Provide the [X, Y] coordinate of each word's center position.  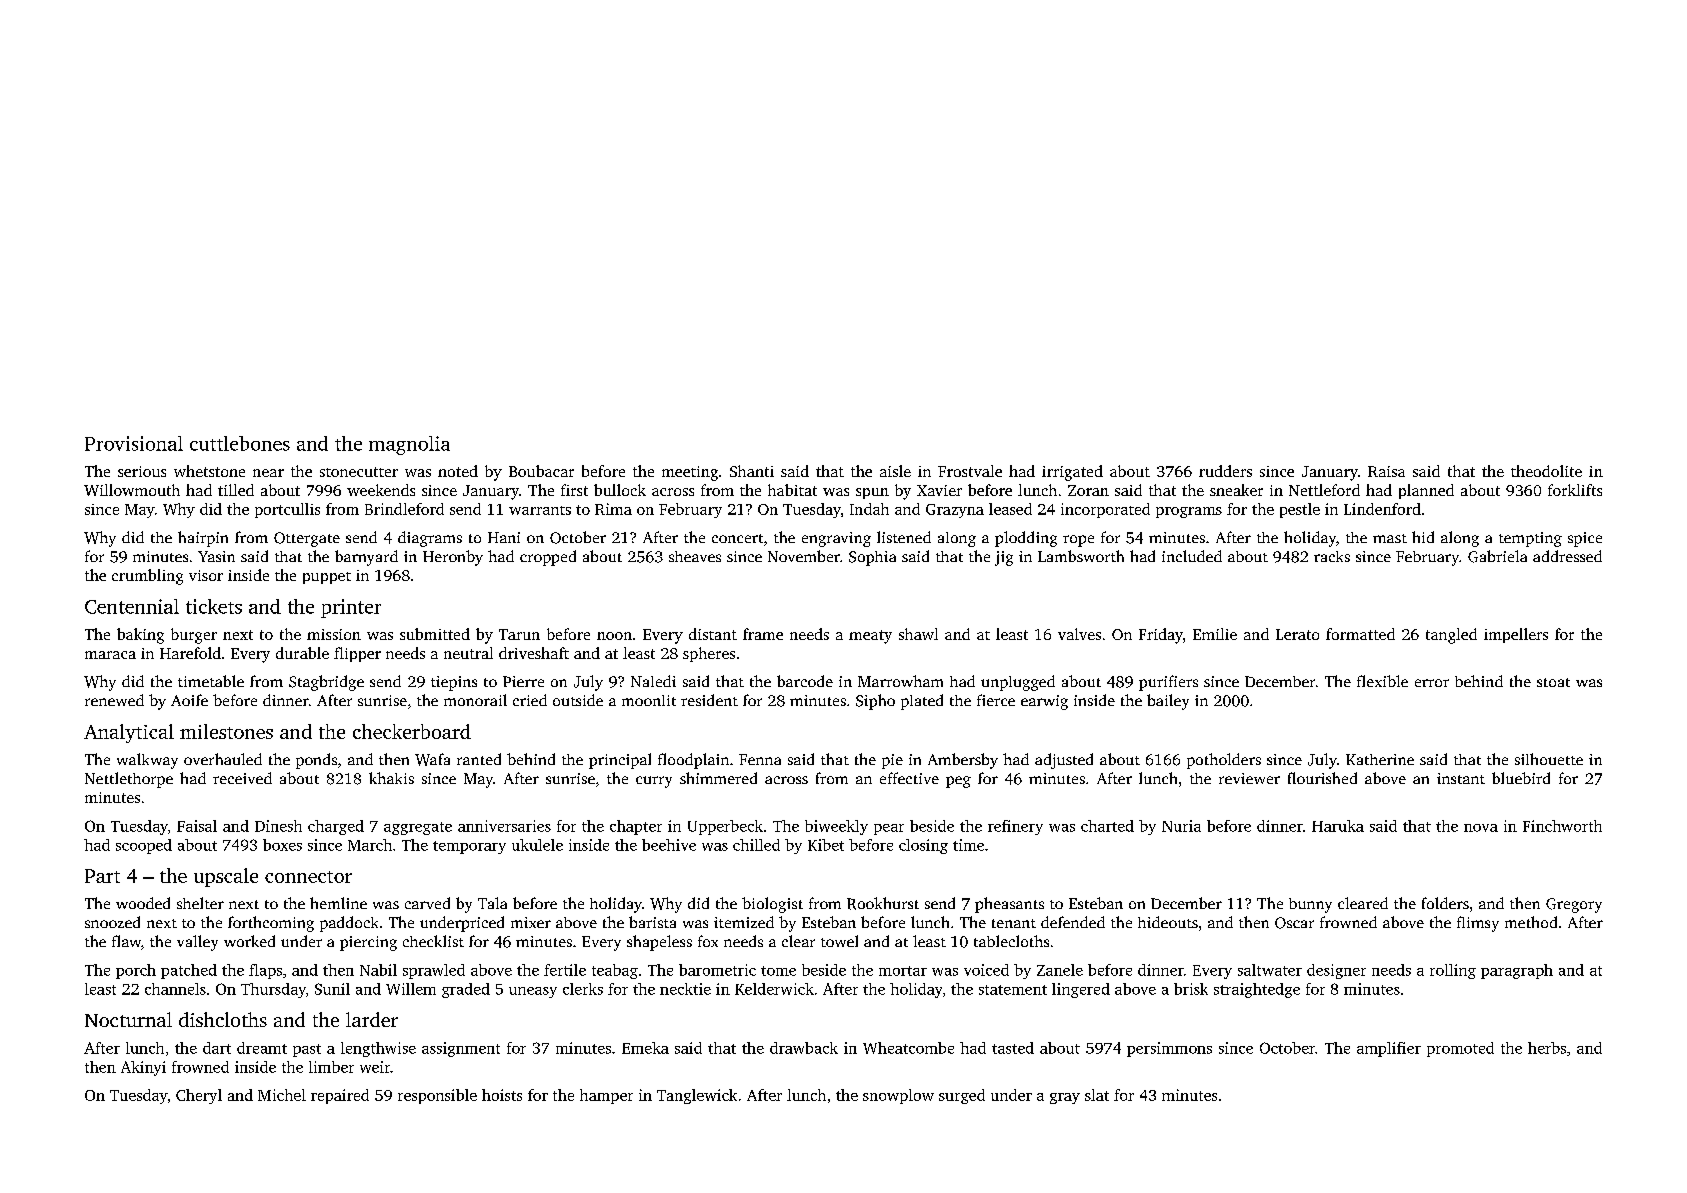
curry [654, 782]
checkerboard [412, 731]
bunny [1310, 905]
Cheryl [199, 1096]
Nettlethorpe [129, 780]
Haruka [1338, 826]
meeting [690, 473]
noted [458, 471]
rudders [1225, 471]
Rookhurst [883, 903]
